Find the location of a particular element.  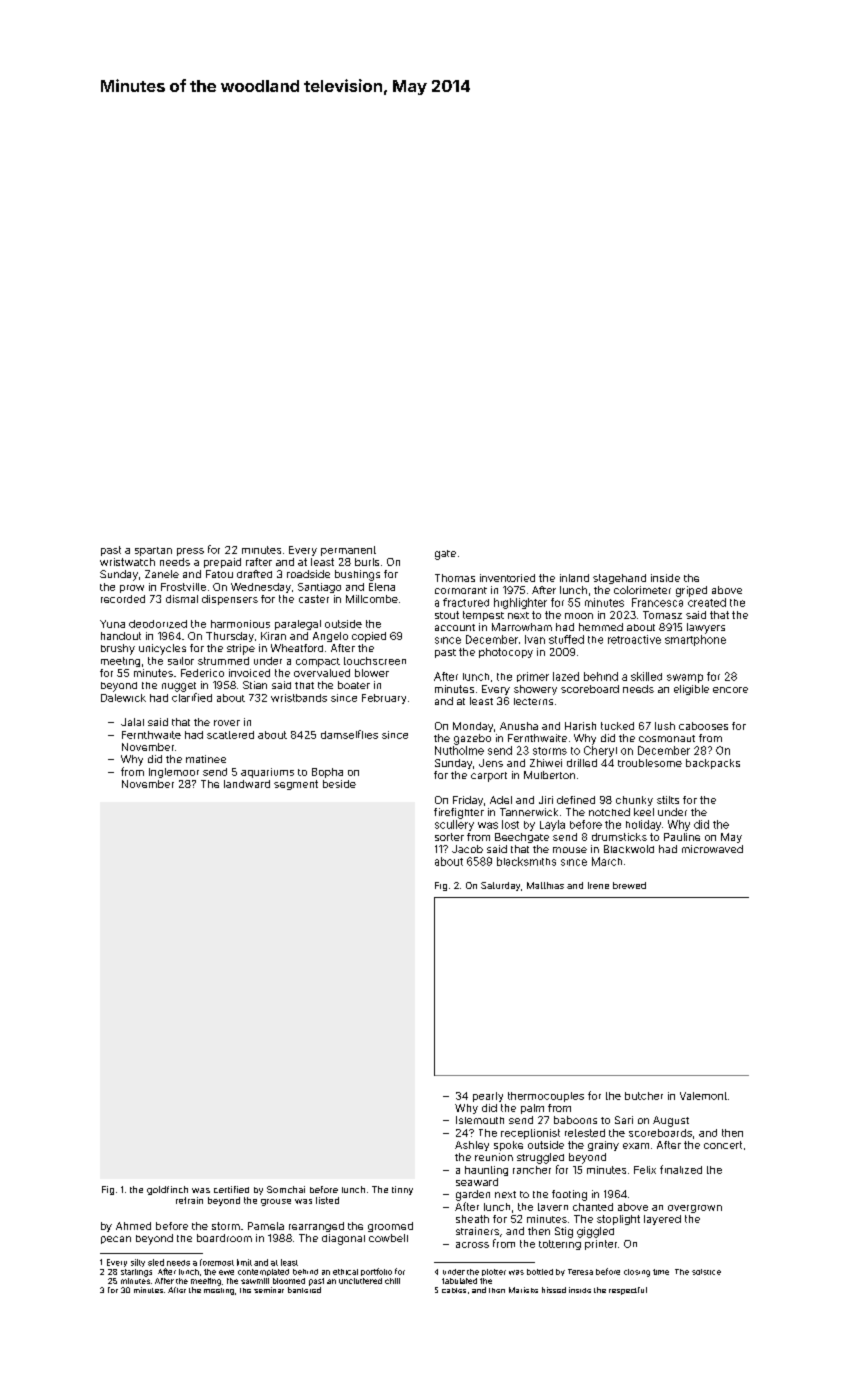

Ahmed is located at coordinates (133, 1226).
